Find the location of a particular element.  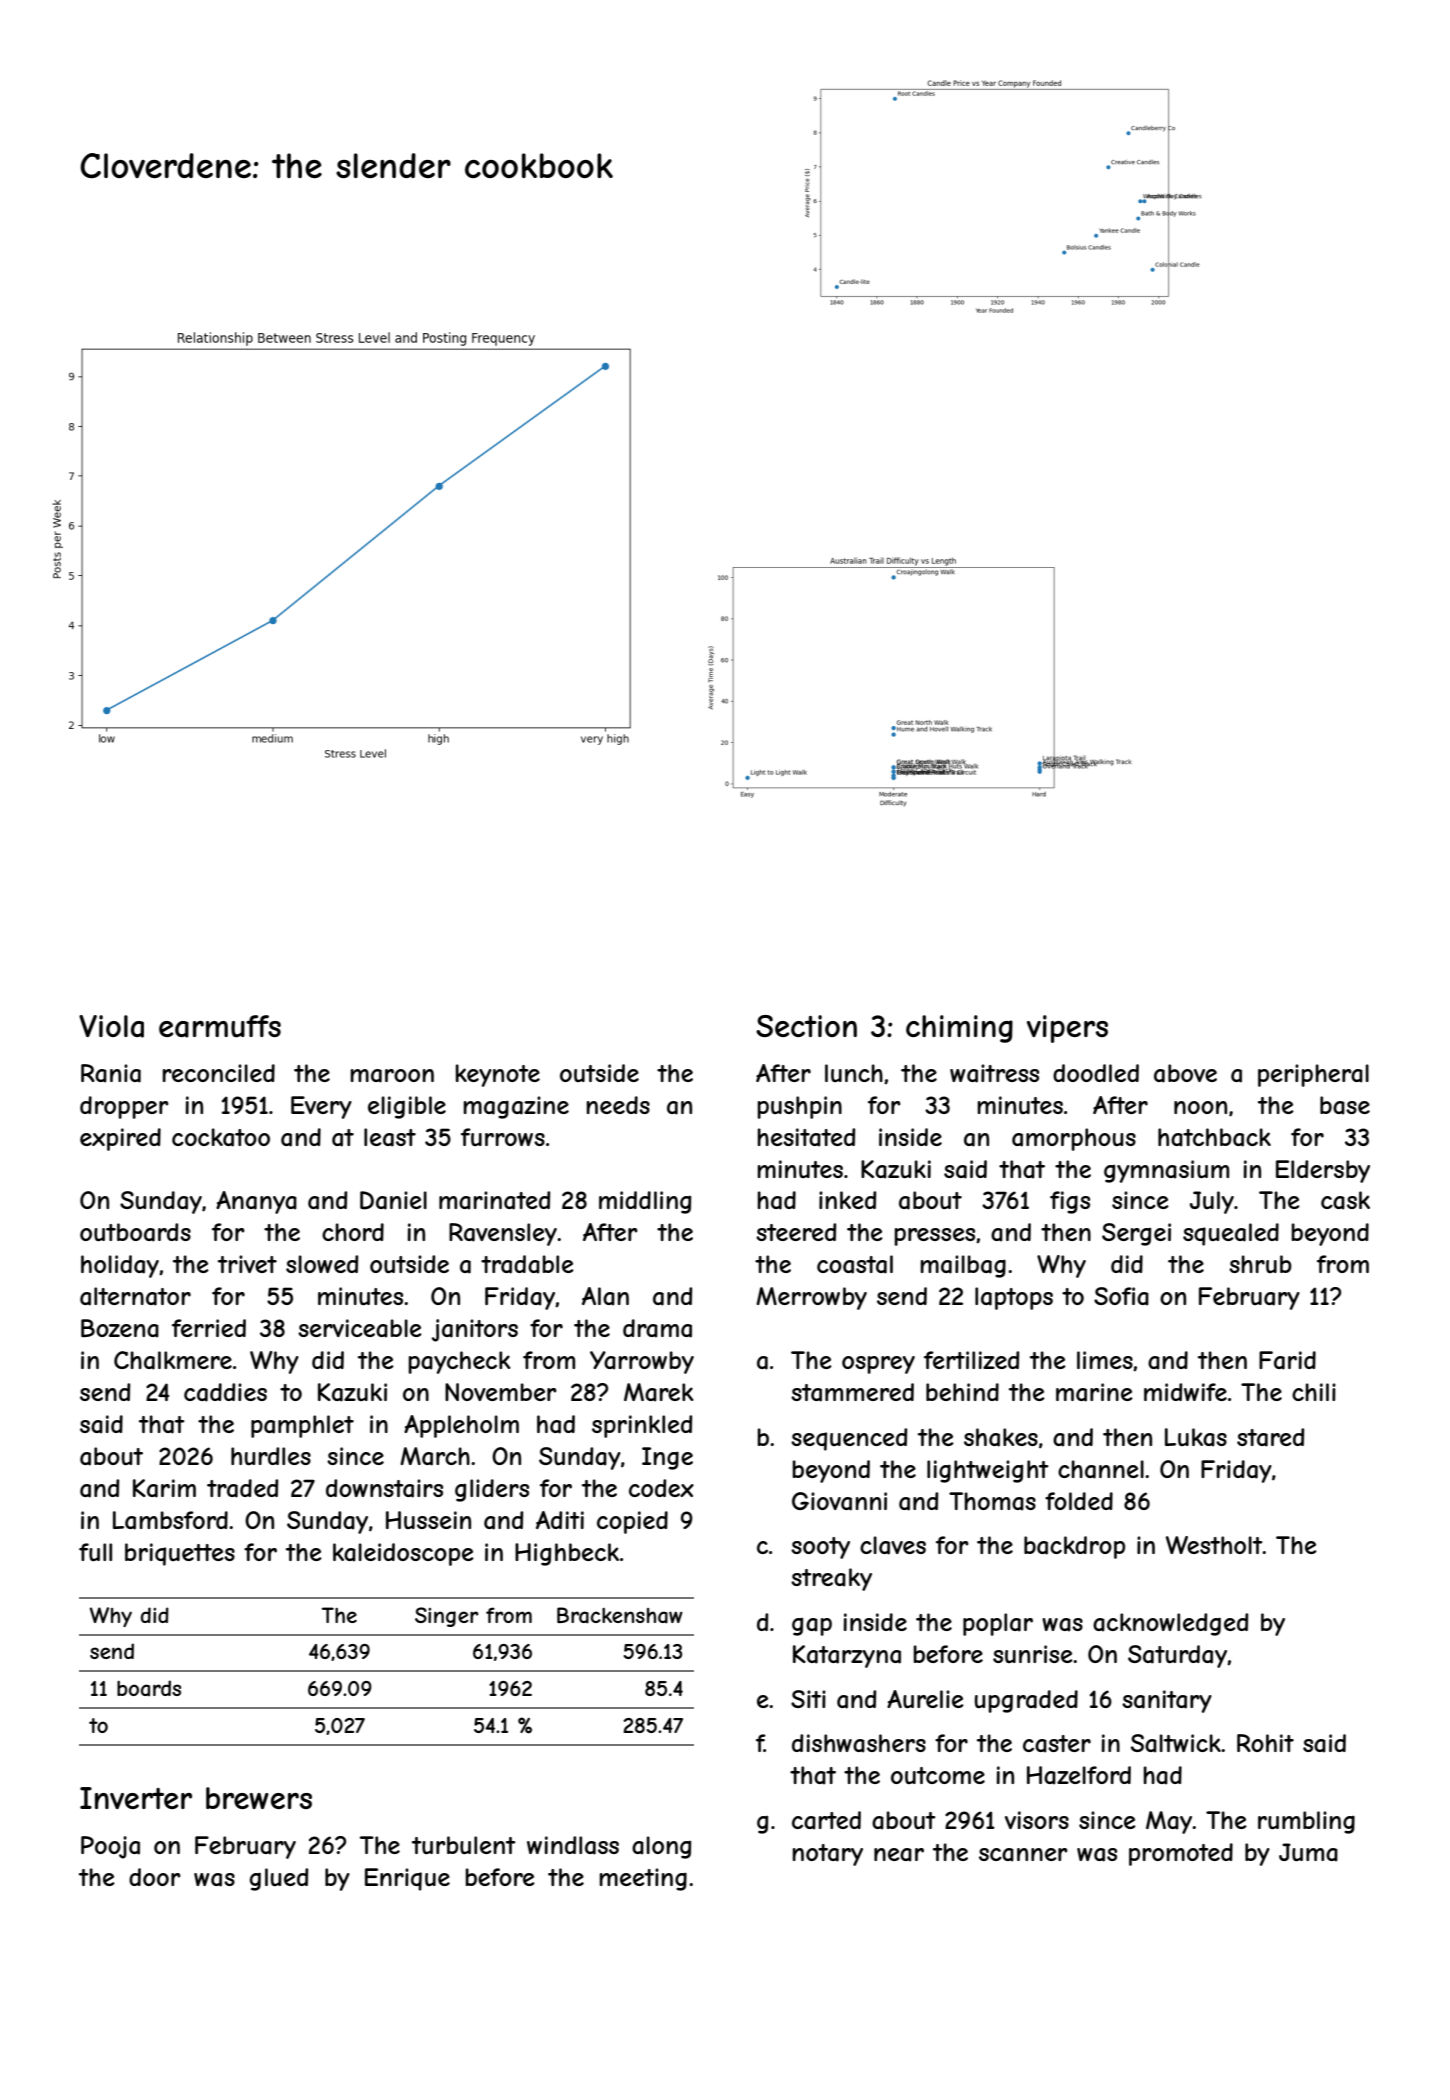

chord is located at coordinates (353, 1232).
